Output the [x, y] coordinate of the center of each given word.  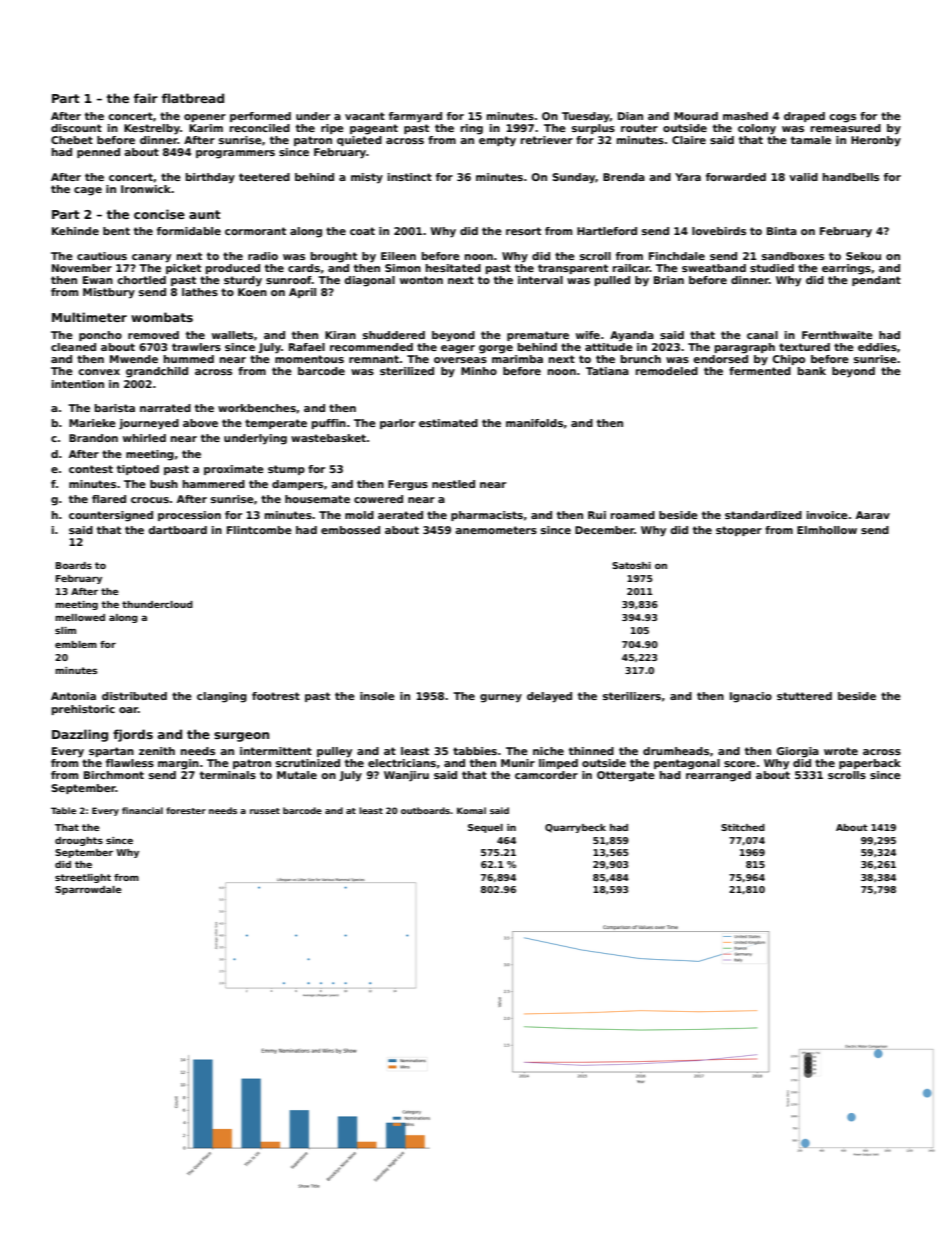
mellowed [80, 617]
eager [458, 349]
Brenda [624, 177]
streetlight [83, 878]
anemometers [496, 530]
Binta [782, 231]
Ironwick [146, 189]
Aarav [873, 515]
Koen [252, 292]
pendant [876, 281]
